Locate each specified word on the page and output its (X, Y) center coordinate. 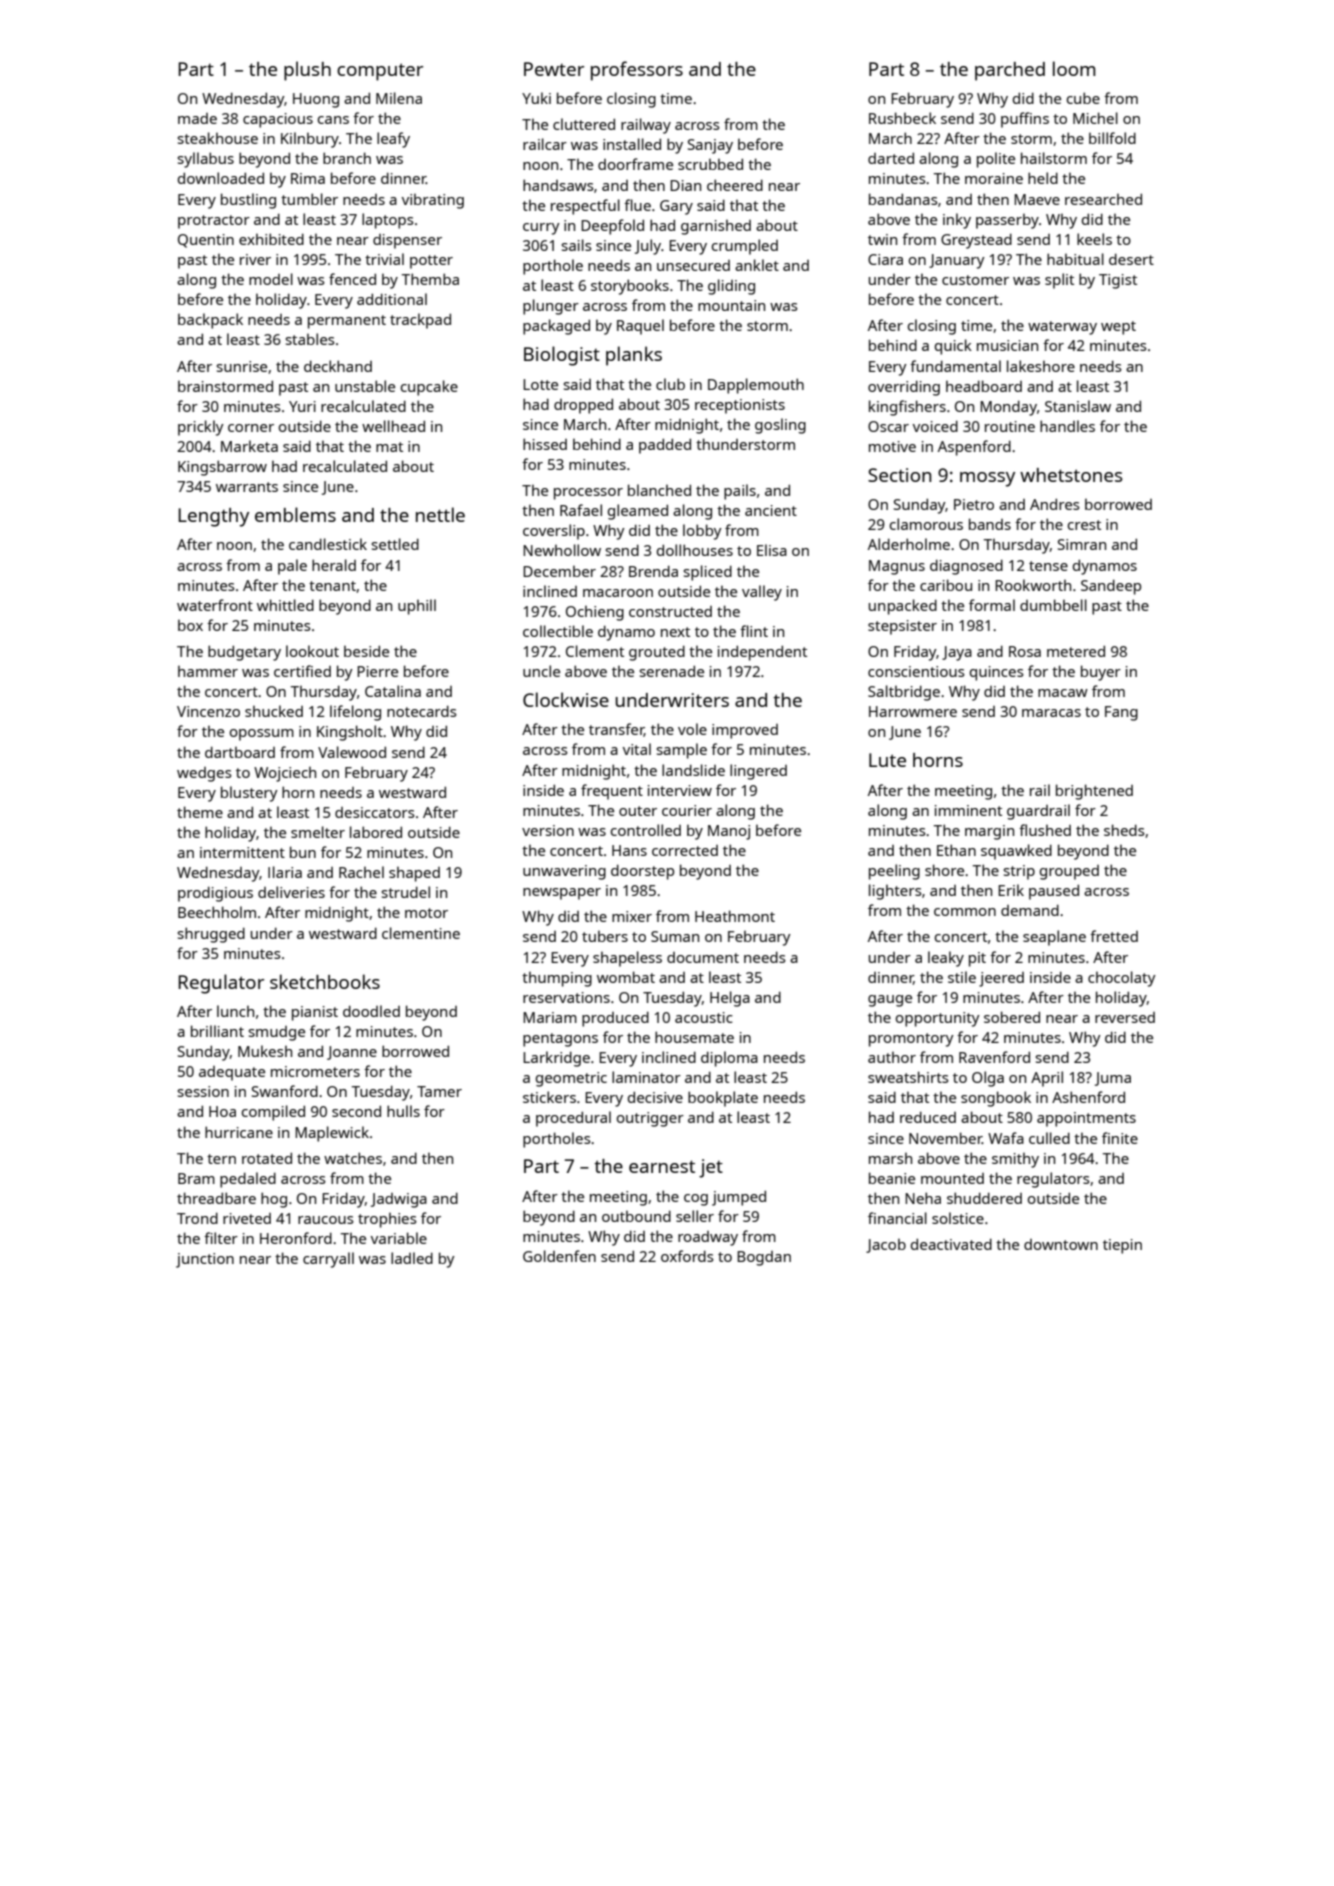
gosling (780, 426)
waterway (1062, 328)
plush (307, 71)
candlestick (328, 544)
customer (975, 280)
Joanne (352, 1053)
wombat (626, 977)
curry (541, 229)
